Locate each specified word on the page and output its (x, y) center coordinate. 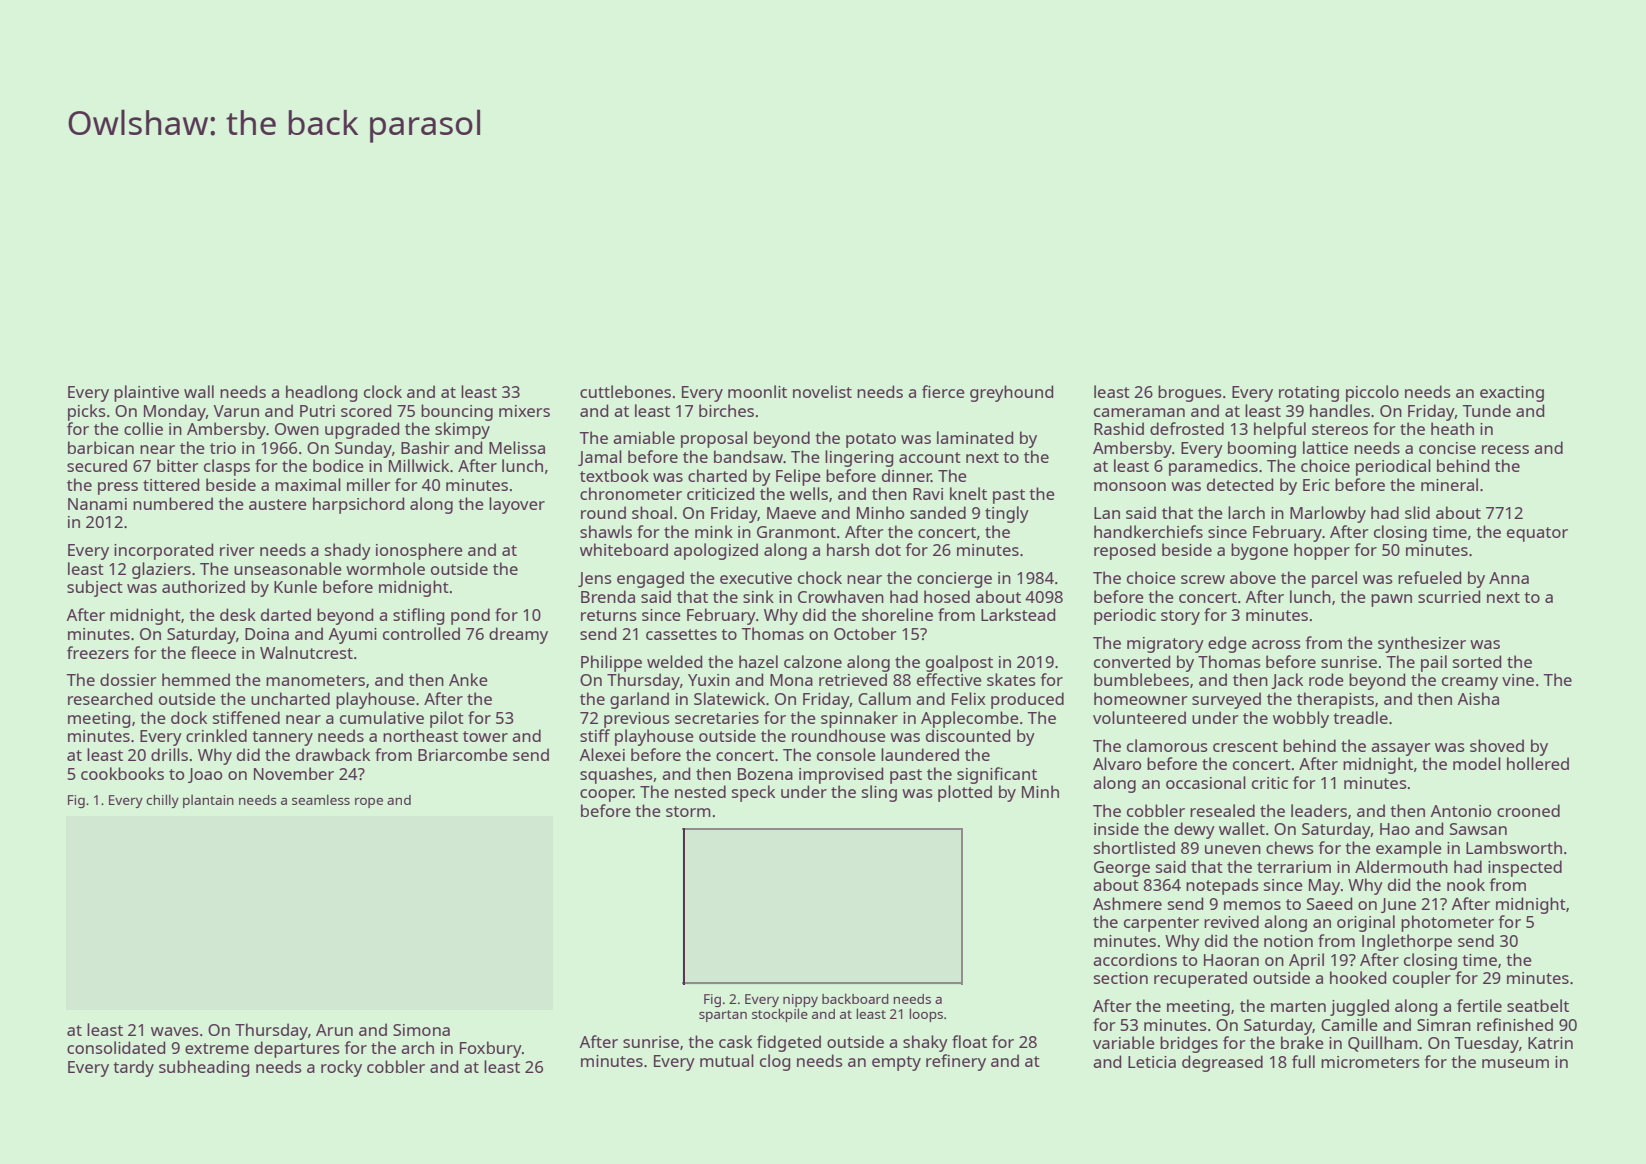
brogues (1190, 393)
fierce (943, 391)
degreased (1222, 1063)
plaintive (146, 393)
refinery (956, 1062)
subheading (204, 1068)
